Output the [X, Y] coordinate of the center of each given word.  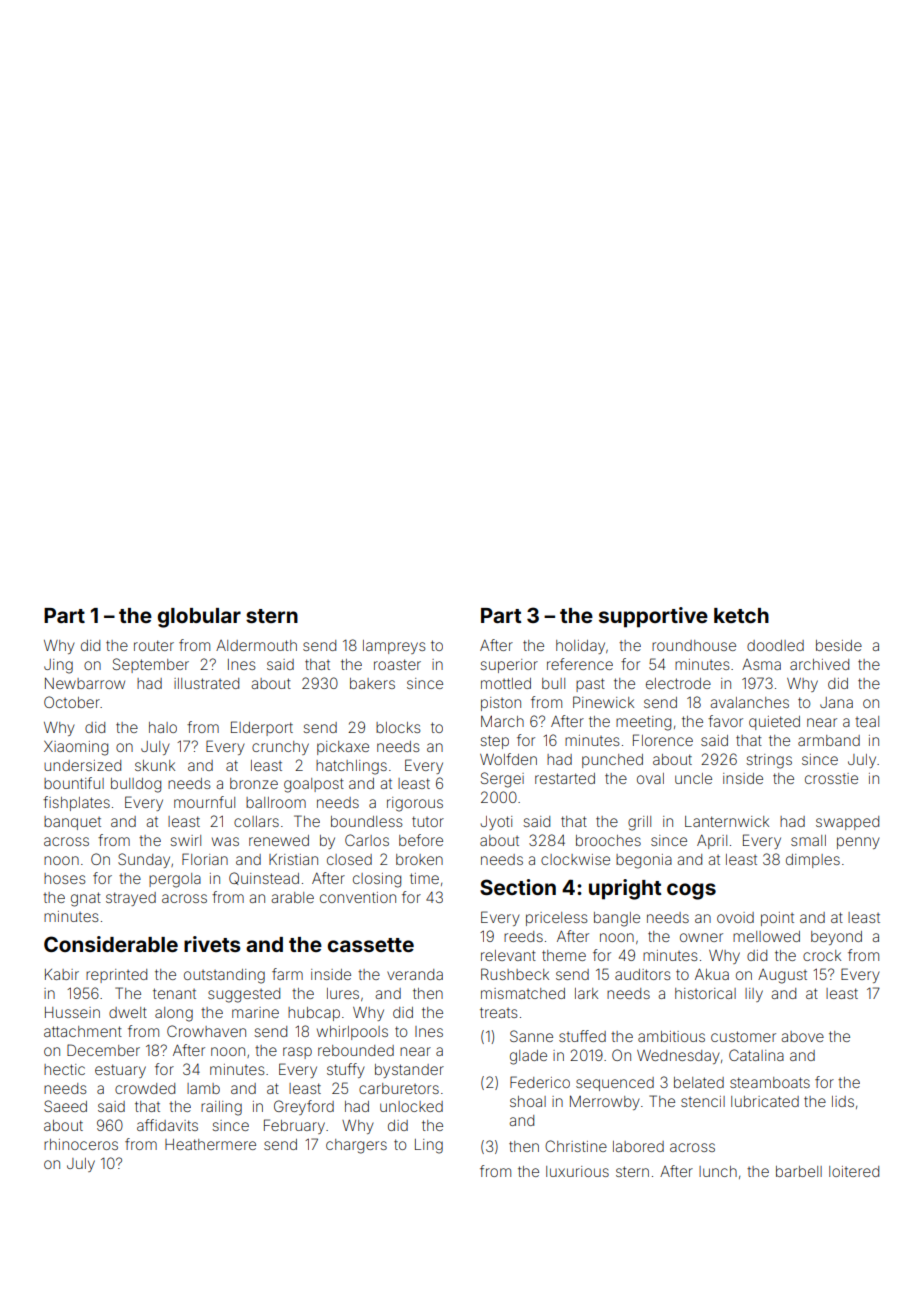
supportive [653, 617]
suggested [244, 995]
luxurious [577, 1171]
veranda [415, 974]
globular [199, 618]
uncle [693, 778]
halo [163, 727]
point [777, 919]
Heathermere [210, 1144]
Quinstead [264, 878]
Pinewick [603, 702]
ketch [741, 615]
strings [769, 761]
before [421, 840]
